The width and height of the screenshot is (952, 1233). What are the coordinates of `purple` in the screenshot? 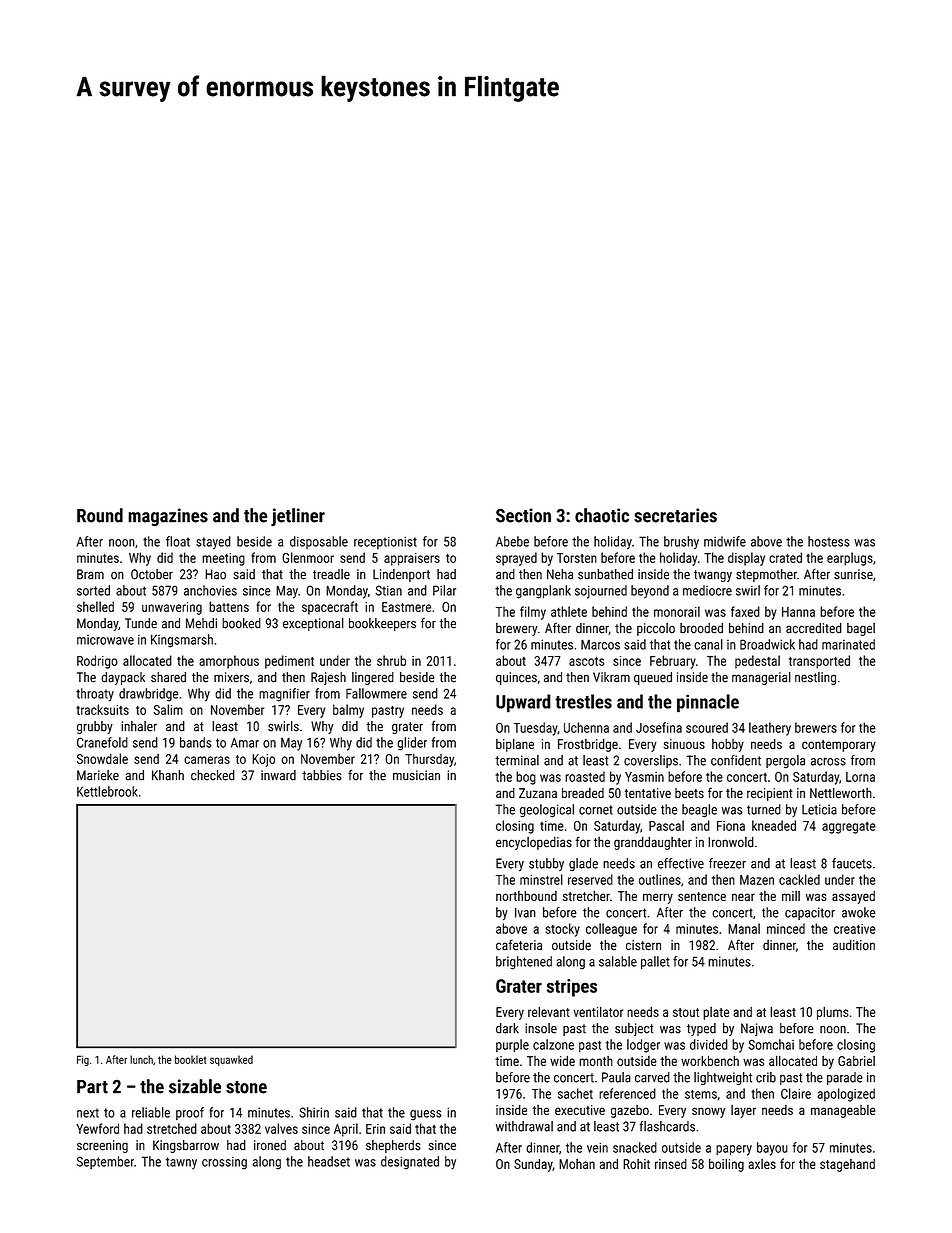 It's located at (512, 1046).
